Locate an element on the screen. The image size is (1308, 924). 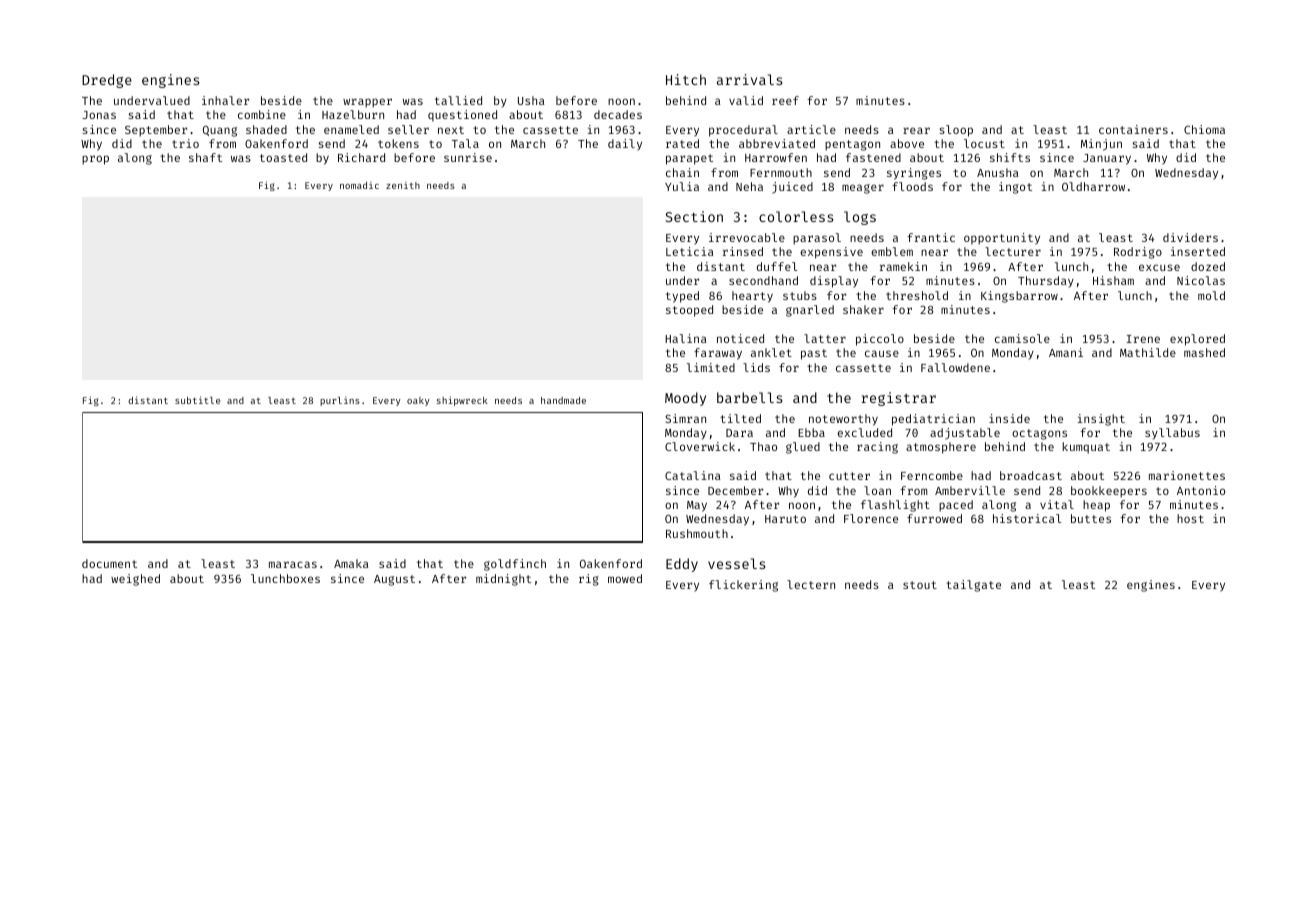
nomadic is located at coordinates (359, 185).
